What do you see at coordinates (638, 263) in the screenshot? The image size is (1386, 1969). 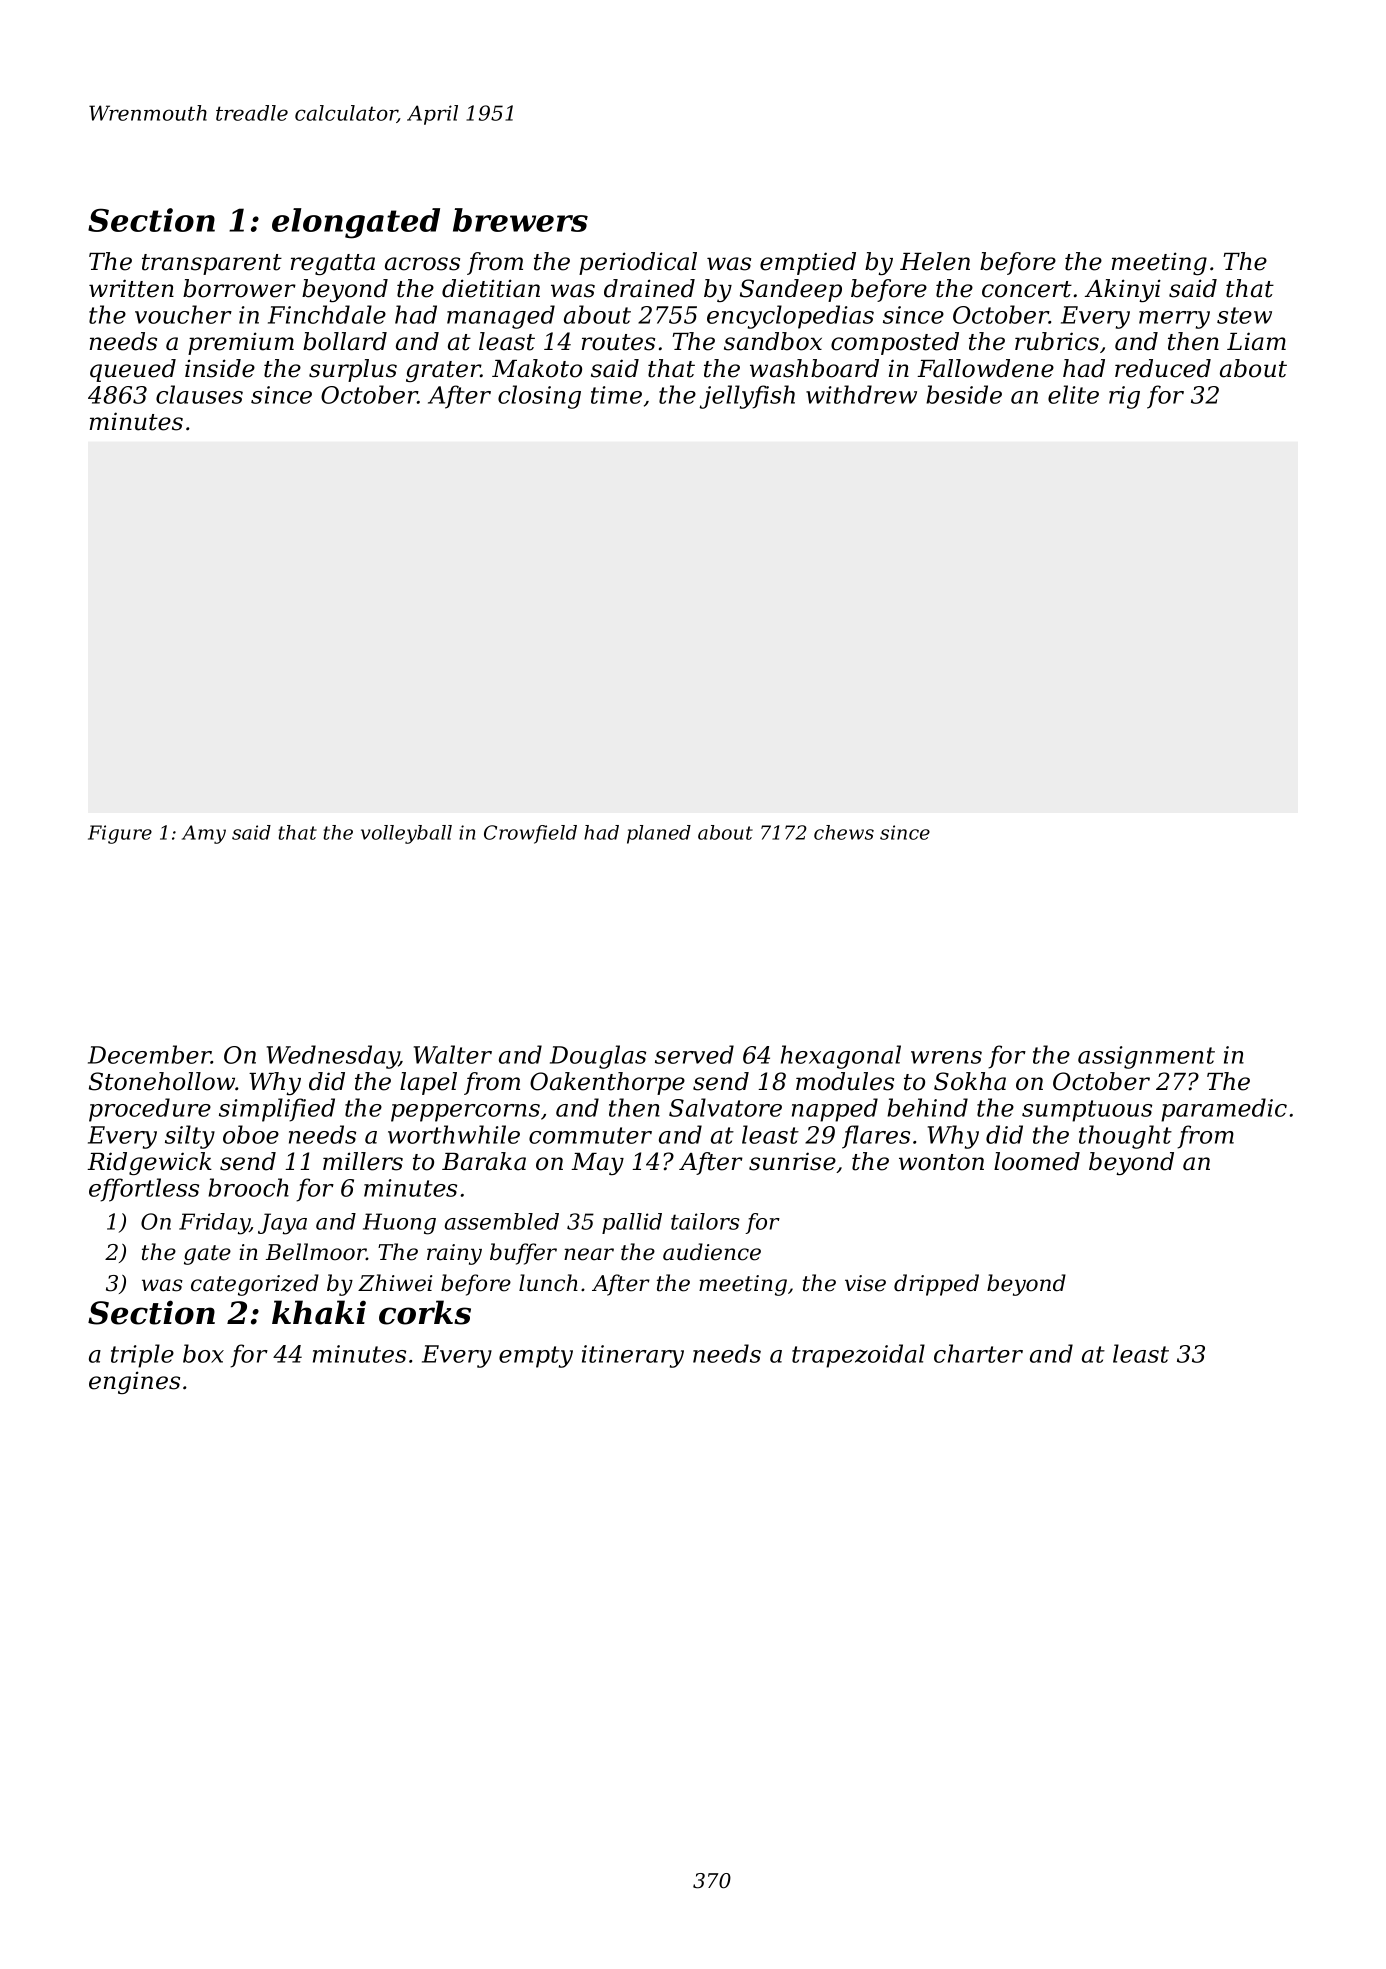 I see `periodical` at bounding box center [638, 263].
